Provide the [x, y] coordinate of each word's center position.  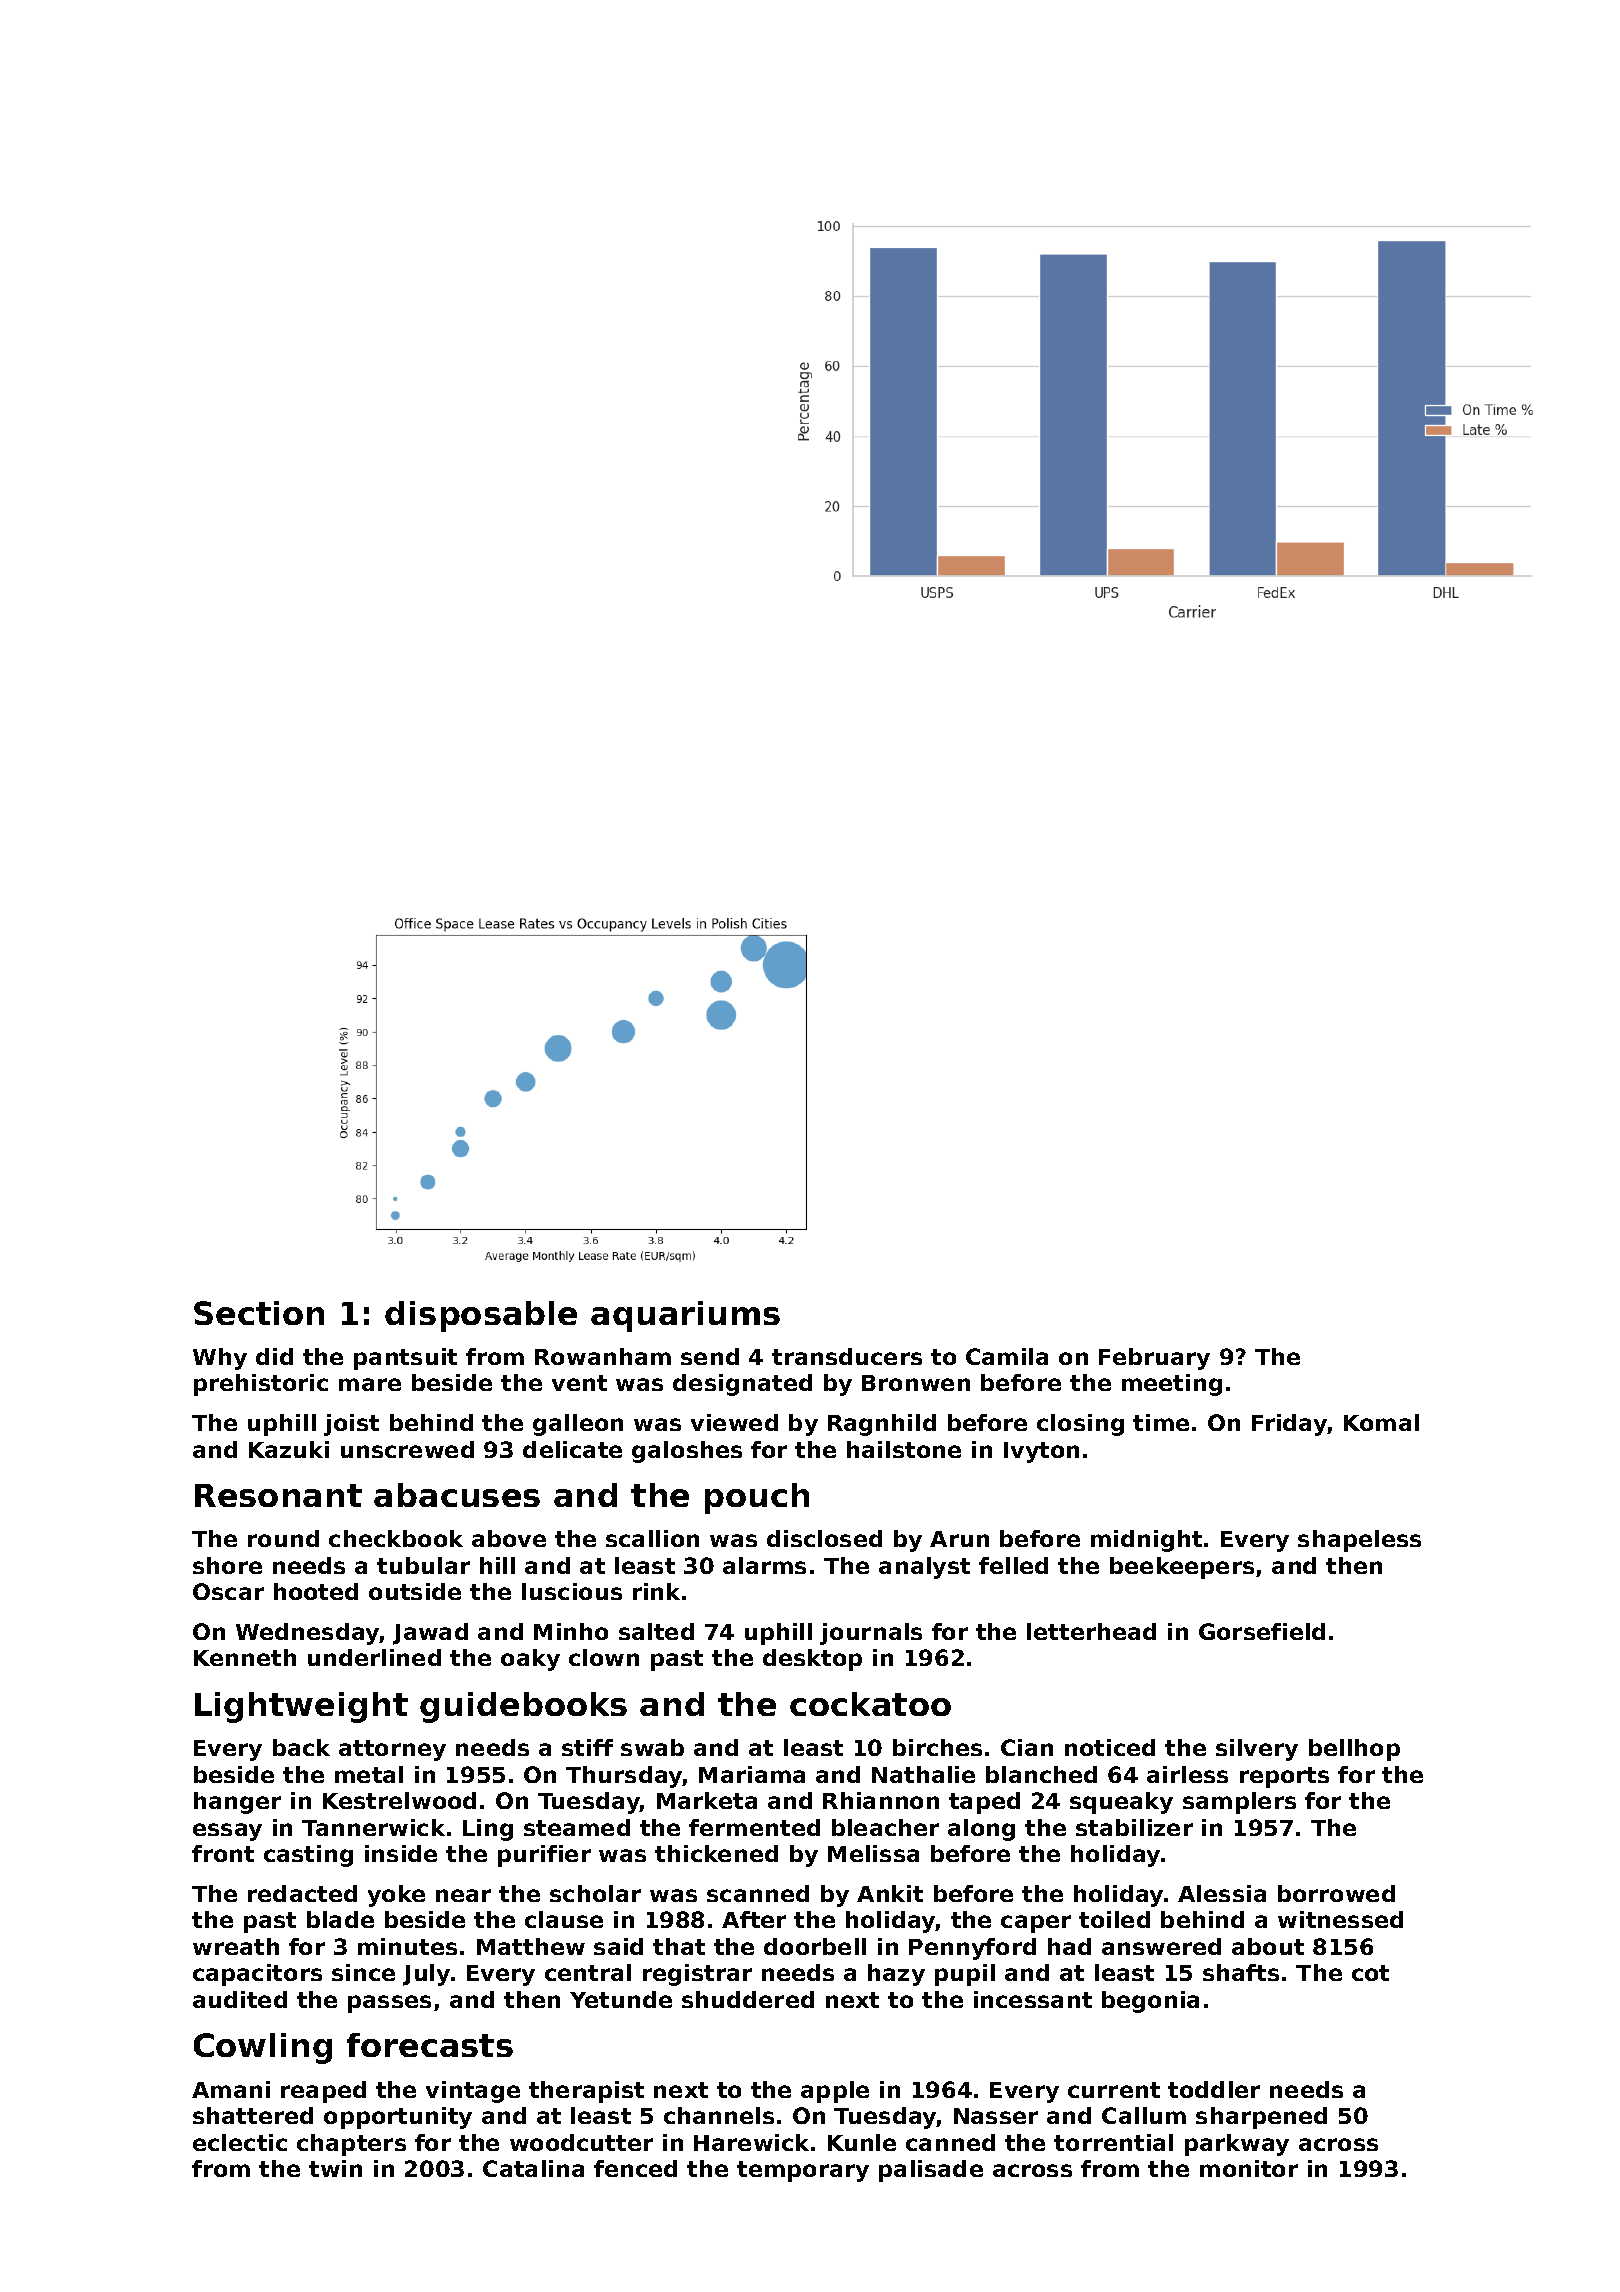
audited [240, 1999]
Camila [1007, 1356]
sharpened [1261, 2118]
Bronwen [916, 1383]
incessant [1033, 1999]
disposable [481, 1316]
